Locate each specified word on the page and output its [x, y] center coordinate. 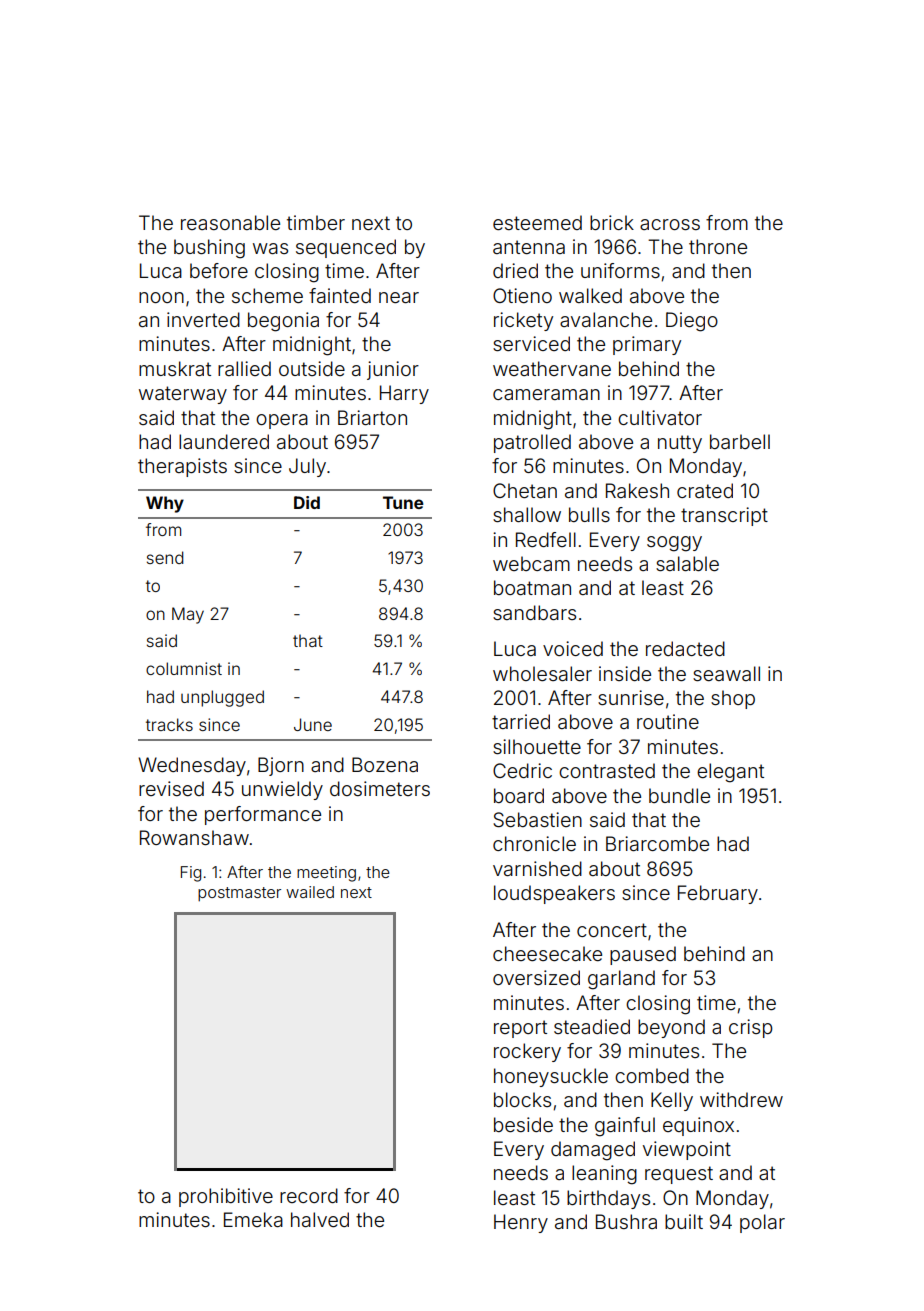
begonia [283, 322]
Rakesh [637, 490]
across [670, 224]
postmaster [239, 894]
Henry [521, 1223]
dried [515, 270]
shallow [527, 514]
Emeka [253, 1219]
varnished [537, 868]
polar [762, 1223]
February [718, 894]
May [188, 615]
